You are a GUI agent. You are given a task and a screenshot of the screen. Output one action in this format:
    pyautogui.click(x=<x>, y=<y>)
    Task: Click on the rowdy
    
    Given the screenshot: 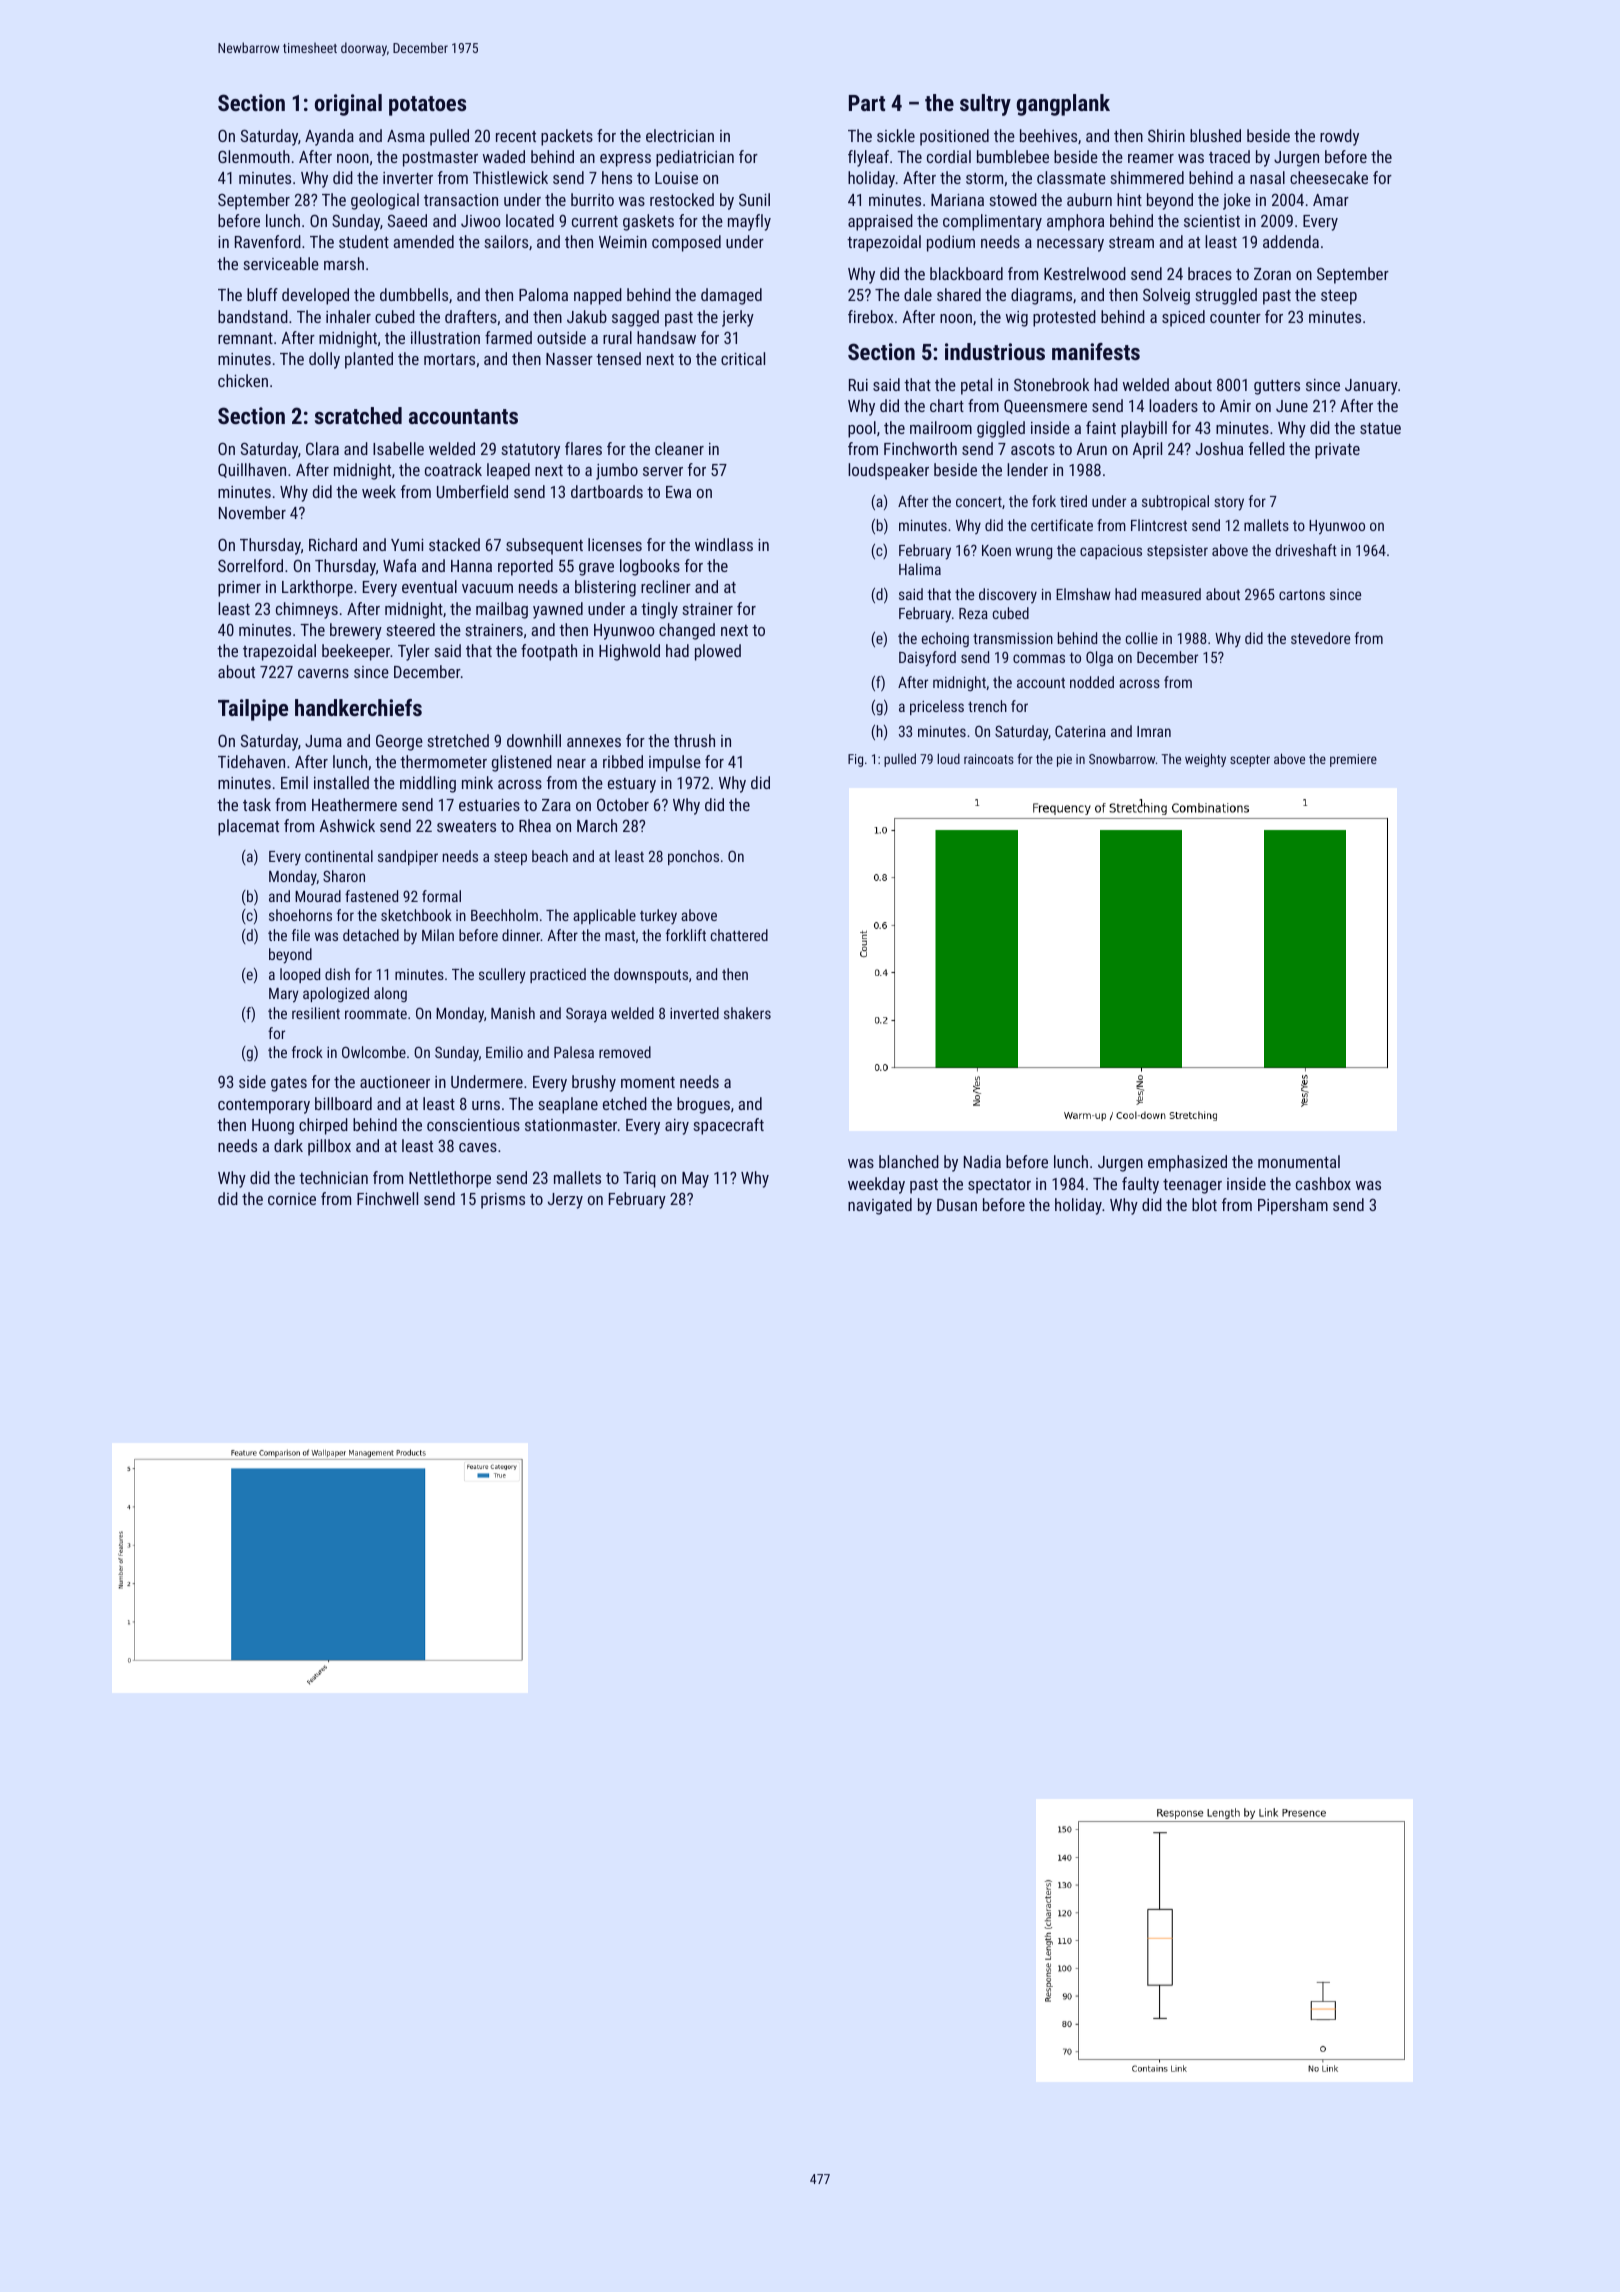 What is the action you would take?
    pyautogui.click(x=1339, y=137)
